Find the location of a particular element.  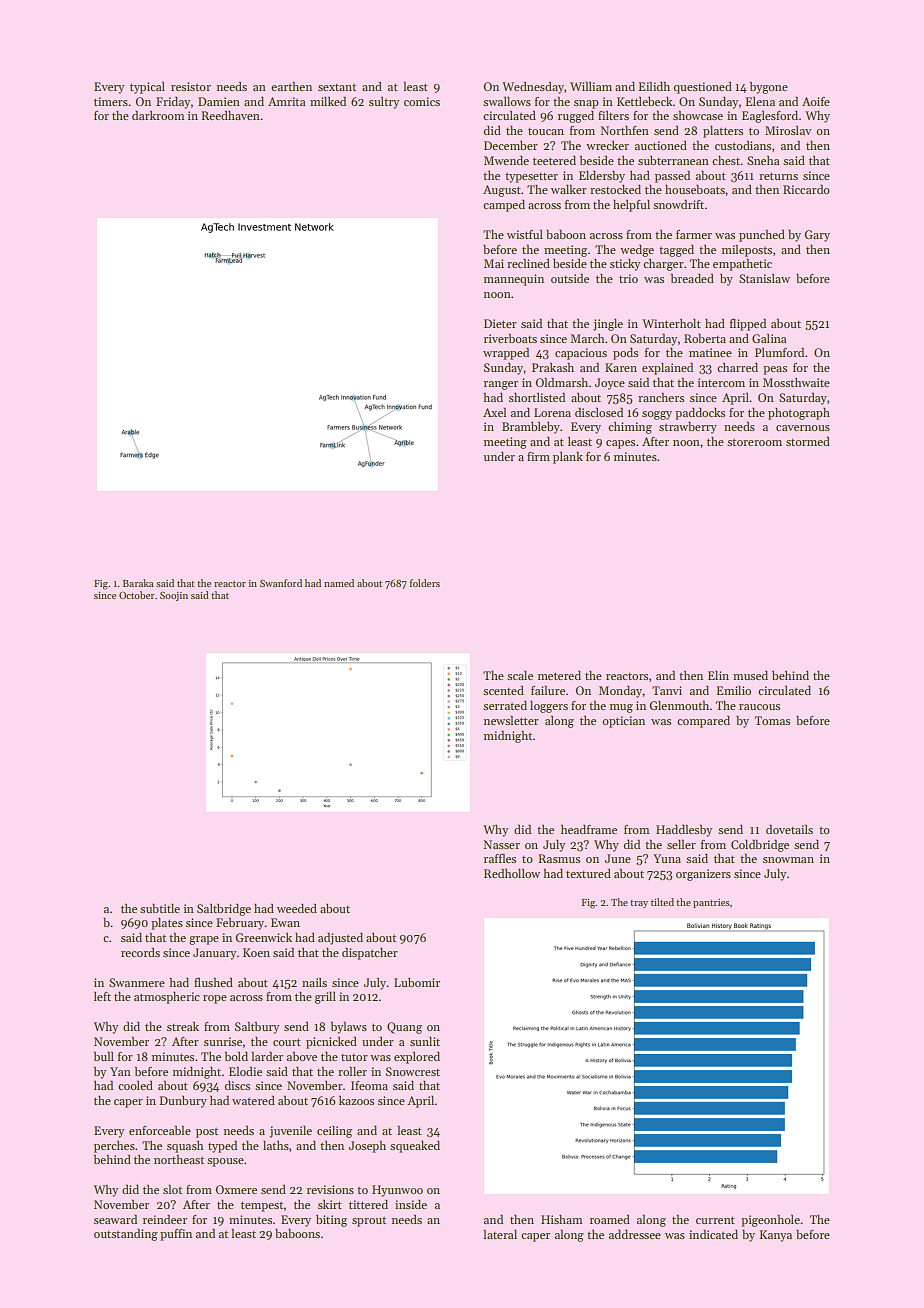

darkroom is located at coordinates (158, 115).
